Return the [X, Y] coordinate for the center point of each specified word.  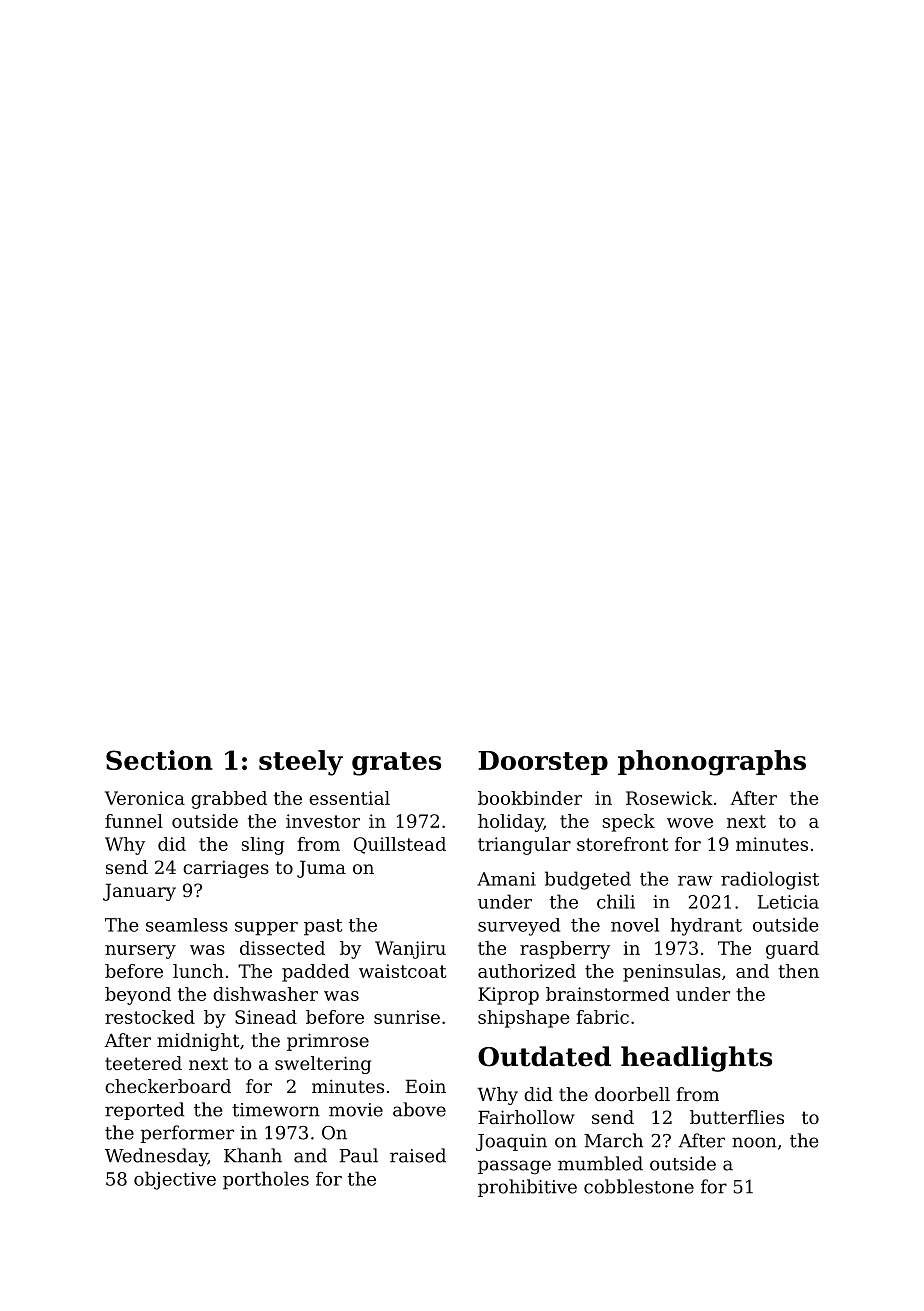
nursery [140, 952]
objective [175, 1180]
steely [301, 763]
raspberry [565, 950]
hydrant [706, 927]
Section [159, 760]
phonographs [712, 763]
